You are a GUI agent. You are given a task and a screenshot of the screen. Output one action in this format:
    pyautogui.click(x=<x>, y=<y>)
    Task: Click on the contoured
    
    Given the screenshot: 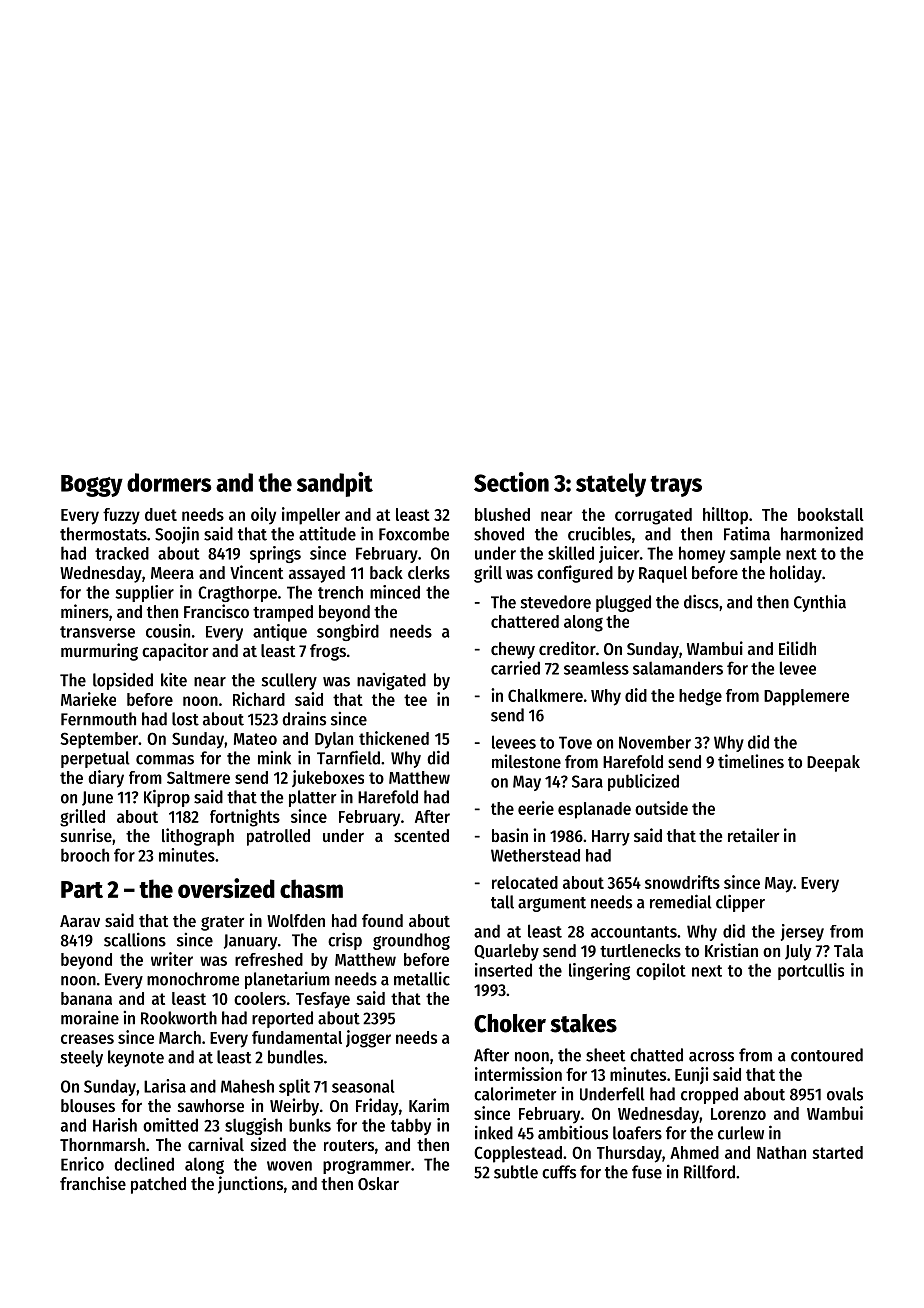 What is the action you would take?
    pyautogui.click(x=827, y=1055)
